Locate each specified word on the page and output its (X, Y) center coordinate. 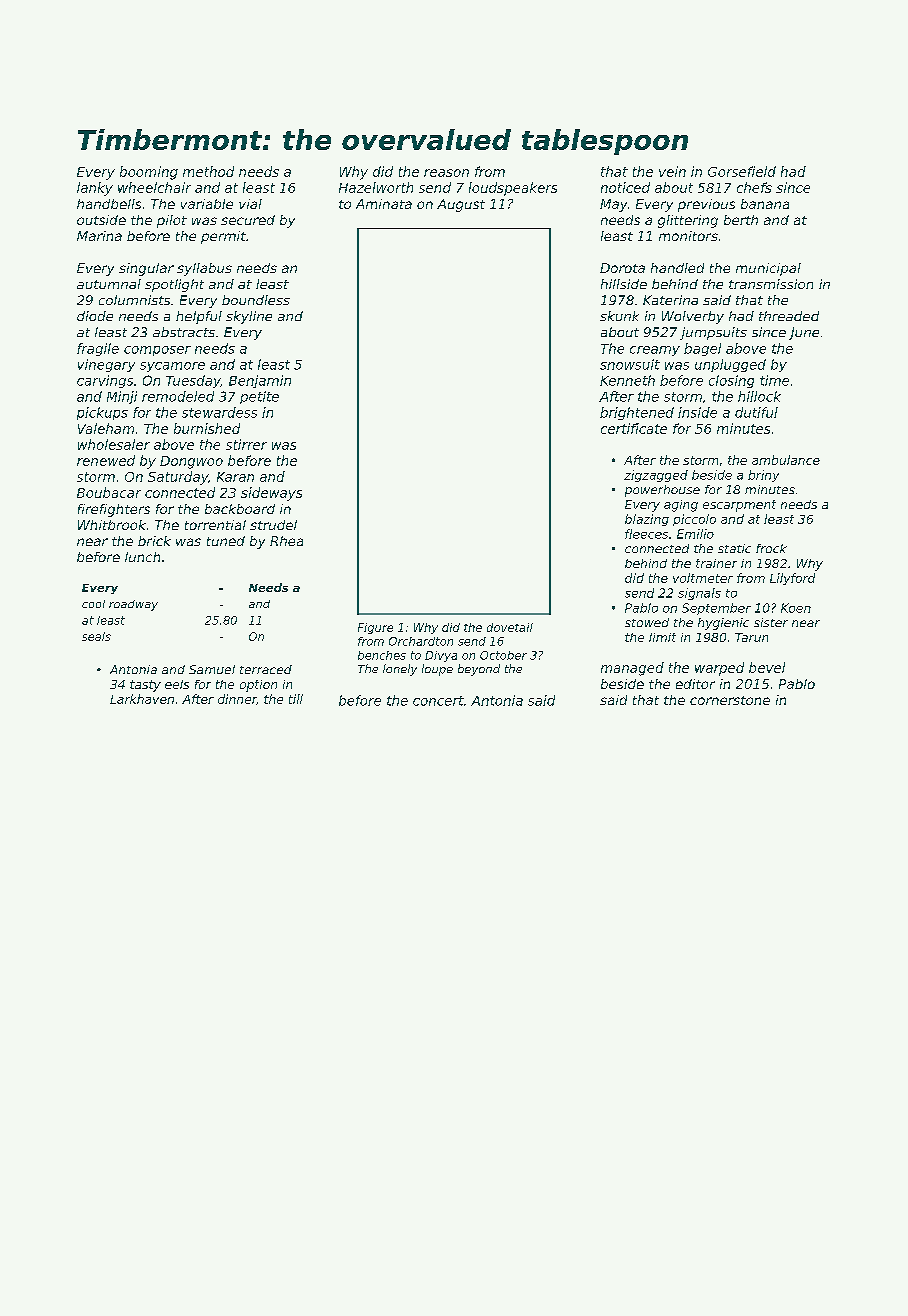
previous (706, 205)
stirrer (246, 444)
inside (697, 412)
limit (662, 637)
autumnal (109, 284)
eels (177, 684)
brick (154, 541)
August (461, 205)
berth (741, 220)
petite (259, 397)
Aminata (384, 204)
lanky (95, 189)
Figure (375, 628)
